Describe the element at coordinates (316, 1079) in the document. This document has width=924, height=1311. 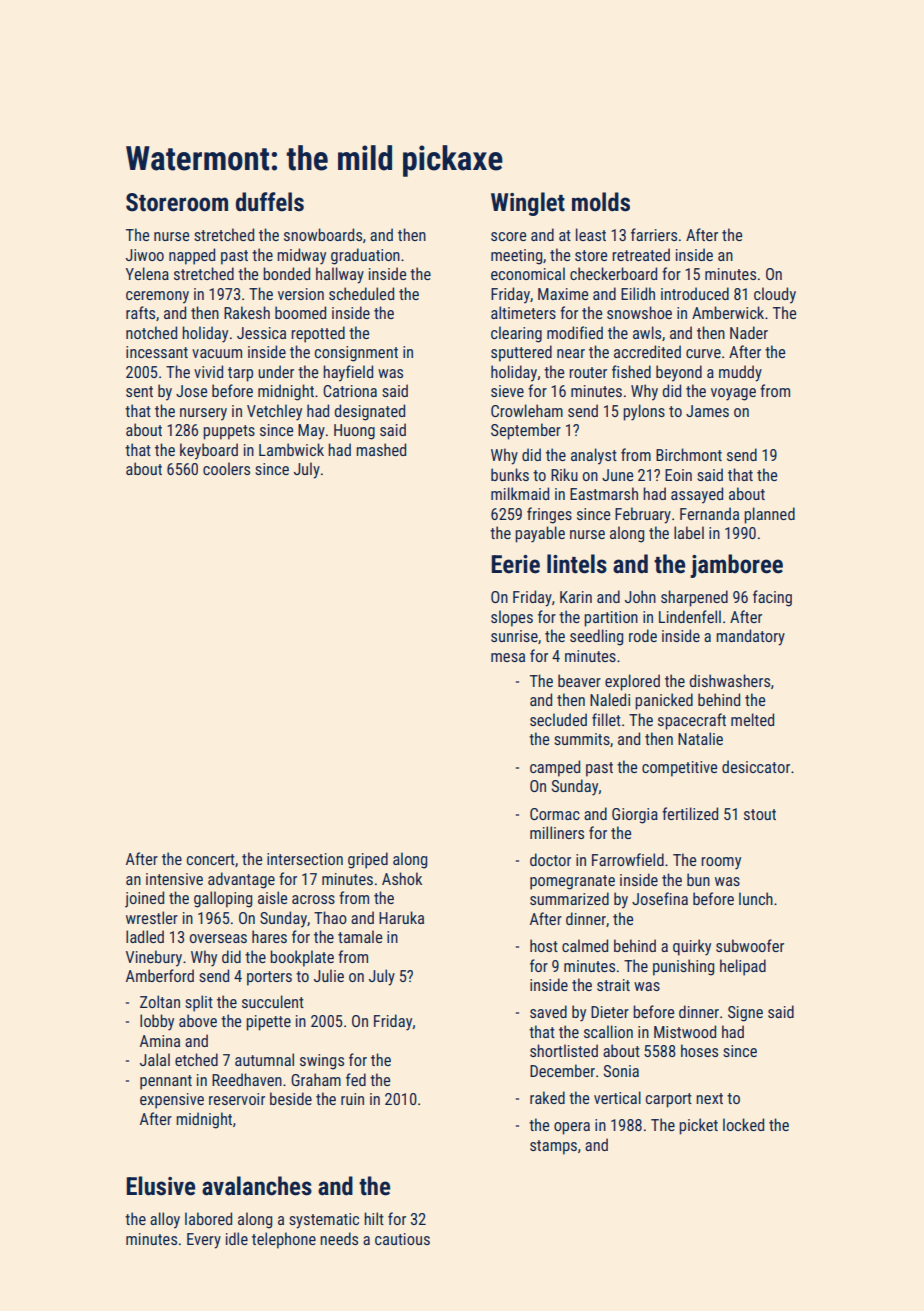
I see `Graham` at that location.
